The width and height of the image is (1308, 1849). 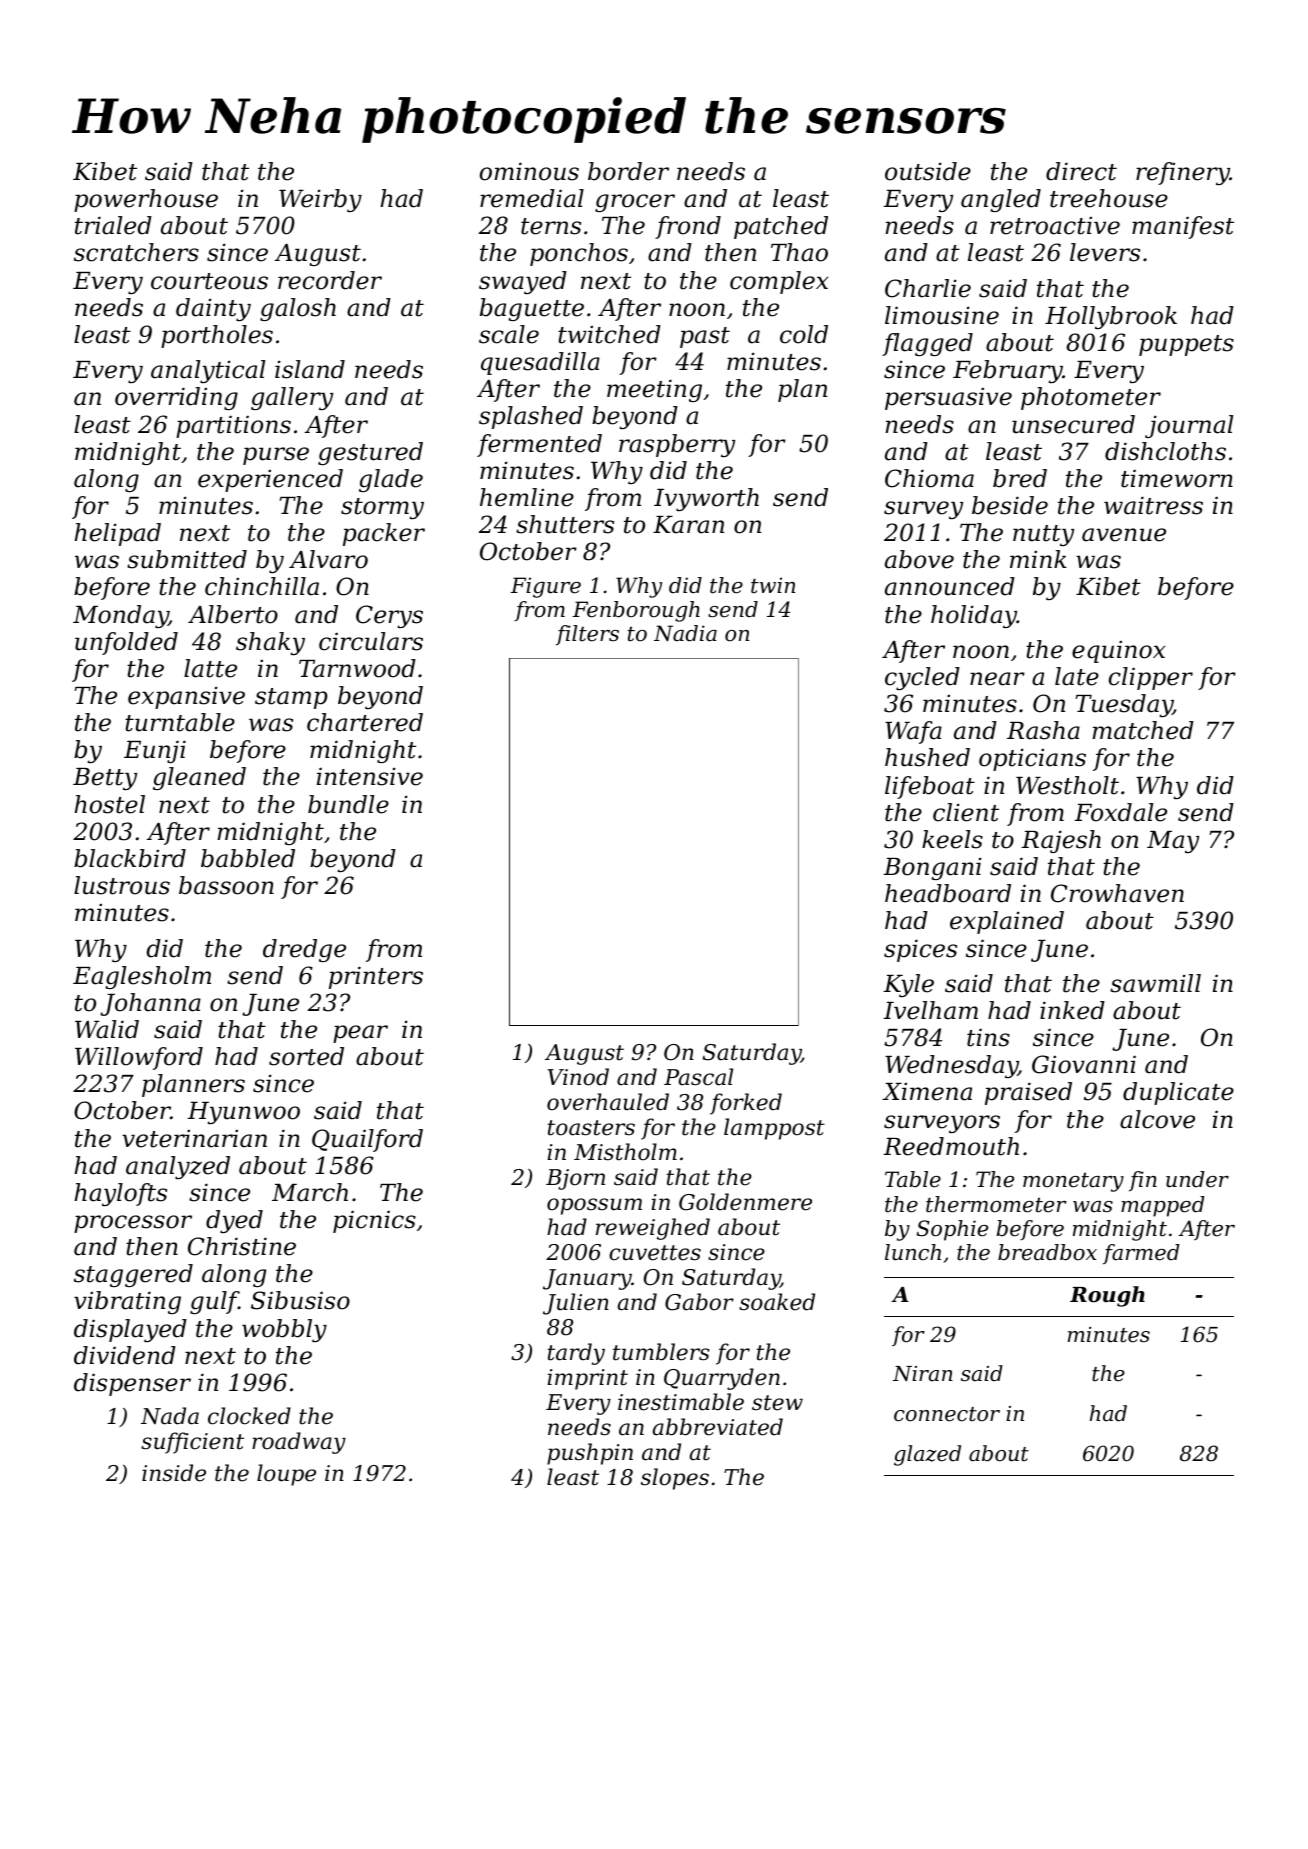 I want to click on February, so click(x=1008, y=371).
